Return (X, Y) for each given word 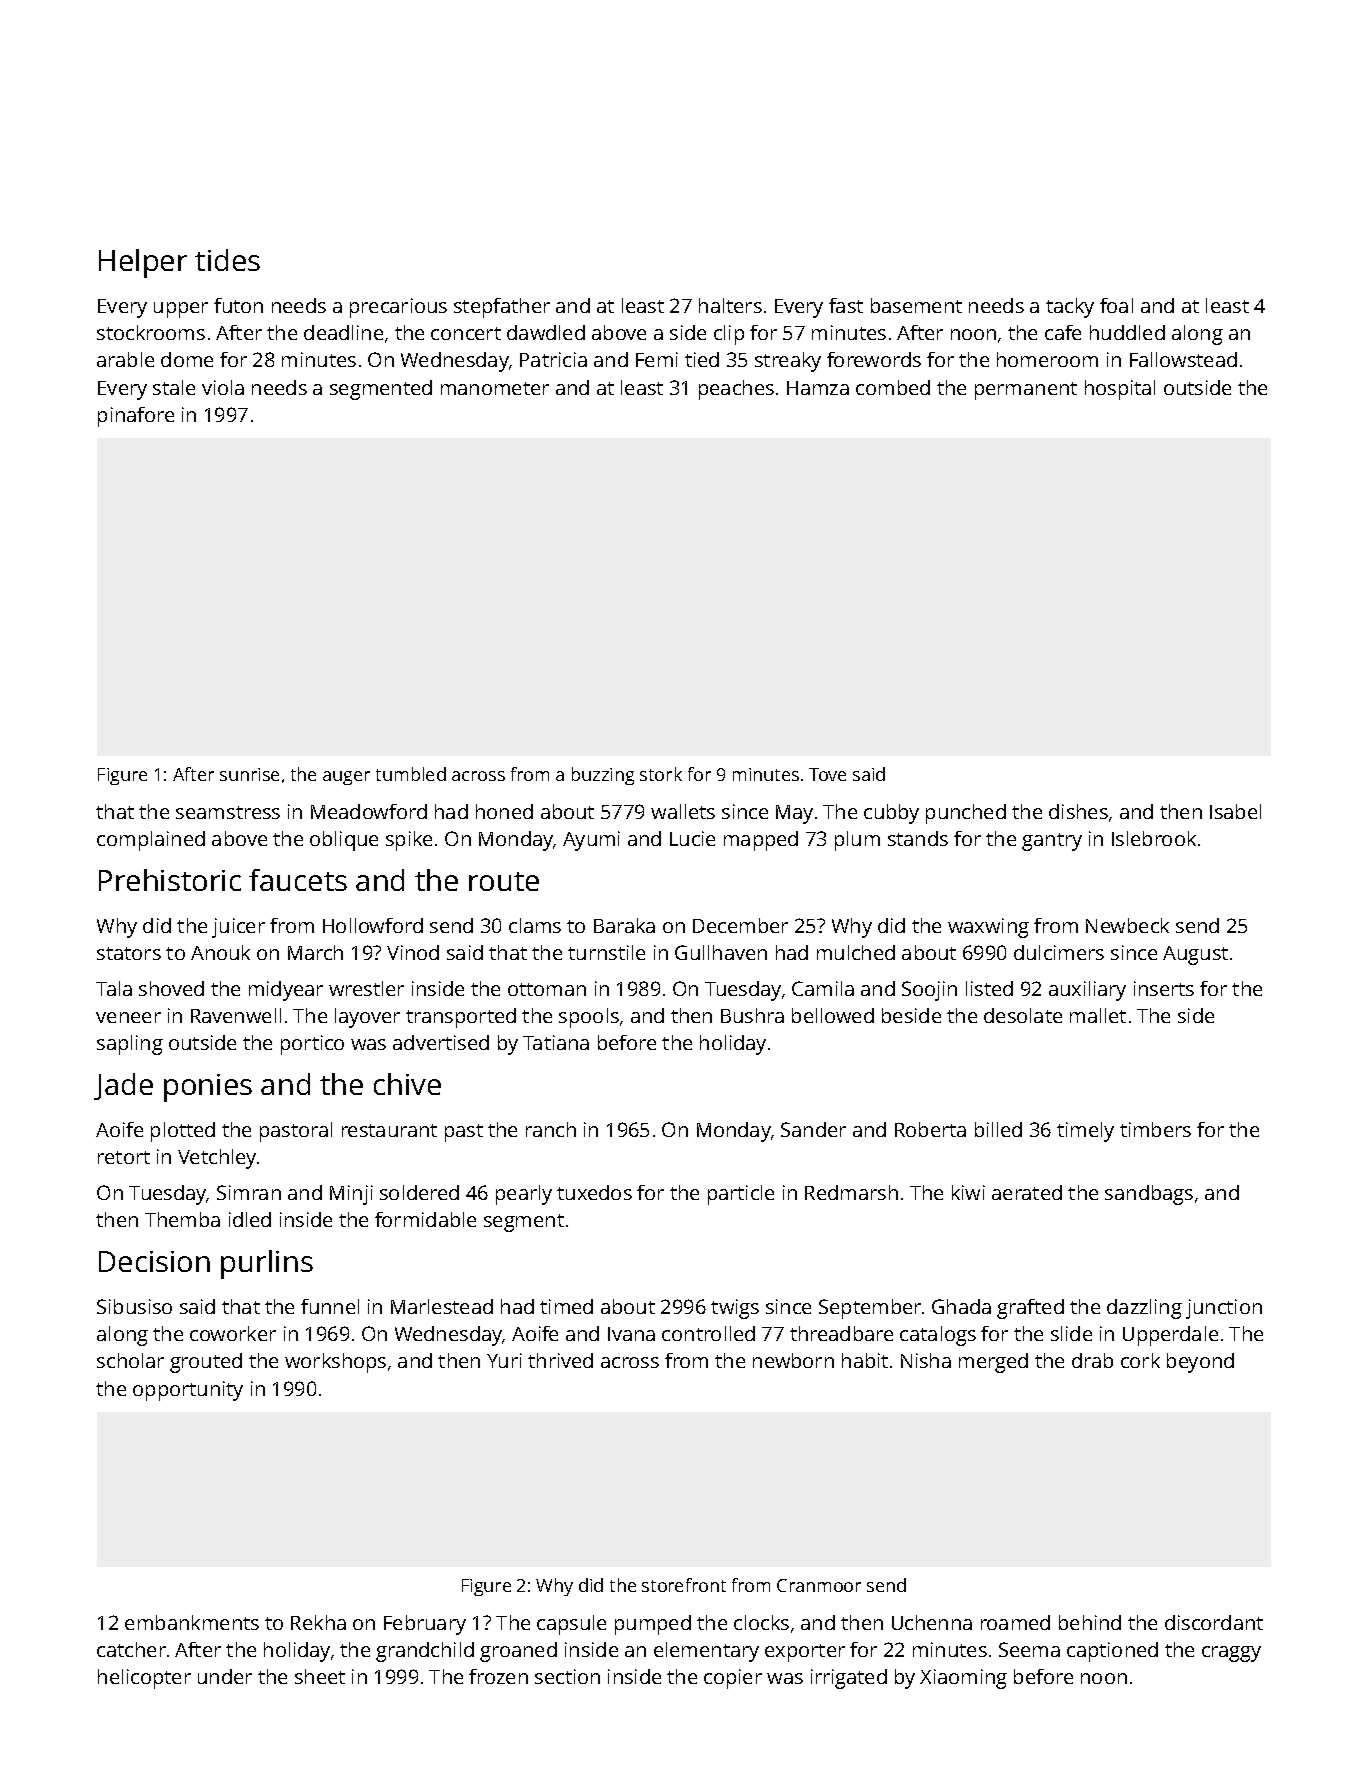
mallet (1098, 1015)
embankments (192, 1622)
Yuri (504, 1360)
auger (346, 778)
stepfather (502, 308)
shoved (171, 988)
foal (1116, 305)
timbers (1155, 1129)
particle (741, 1195)
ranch (551, 1129)
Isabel (1235, 811)
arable (125, 359)
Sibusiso (134, 1306)
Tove (827, 774)
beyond (1200, 1363)
